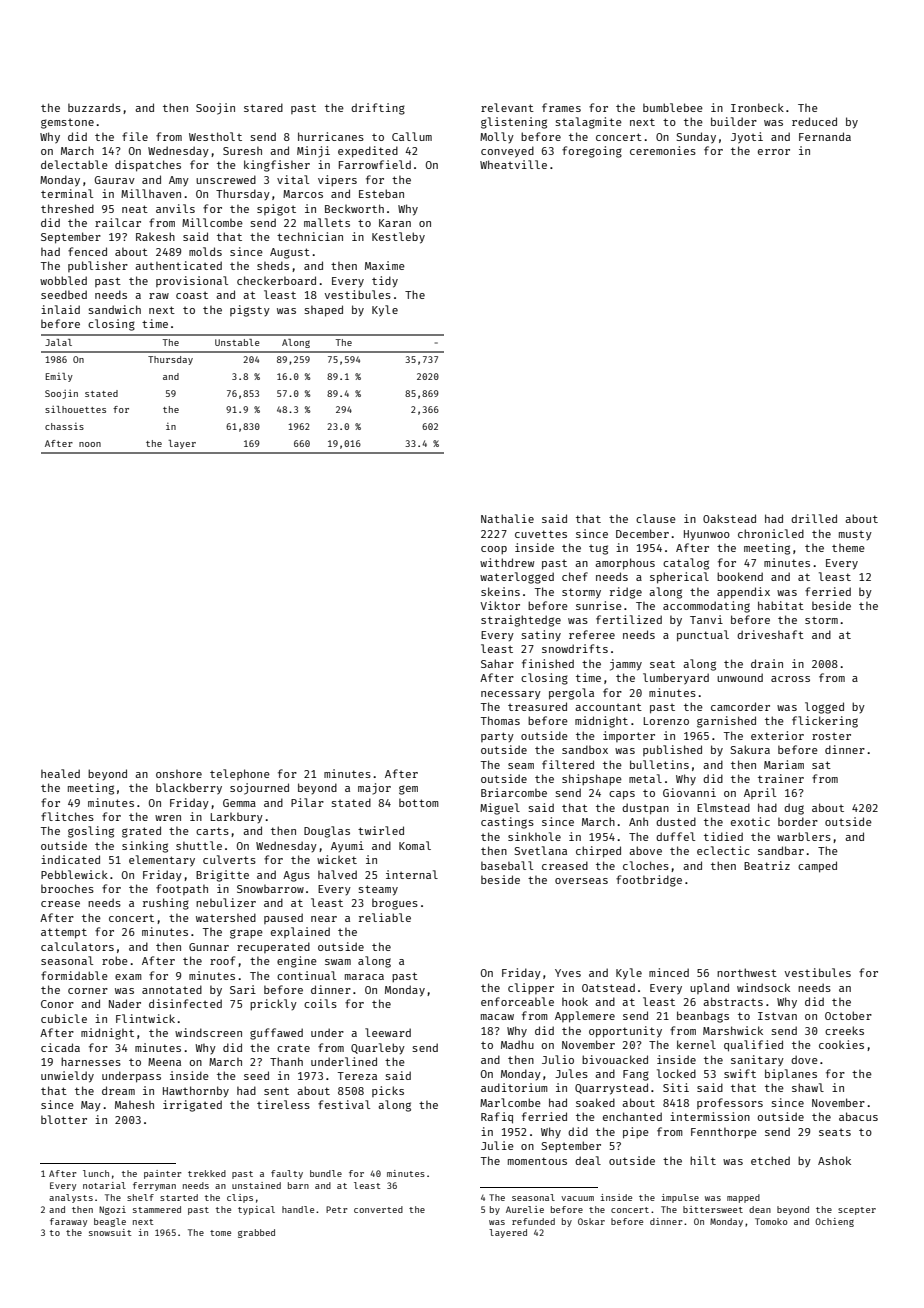 This page has height=1308, width=924. I want to click on Oskar, so click(591, 1221).
